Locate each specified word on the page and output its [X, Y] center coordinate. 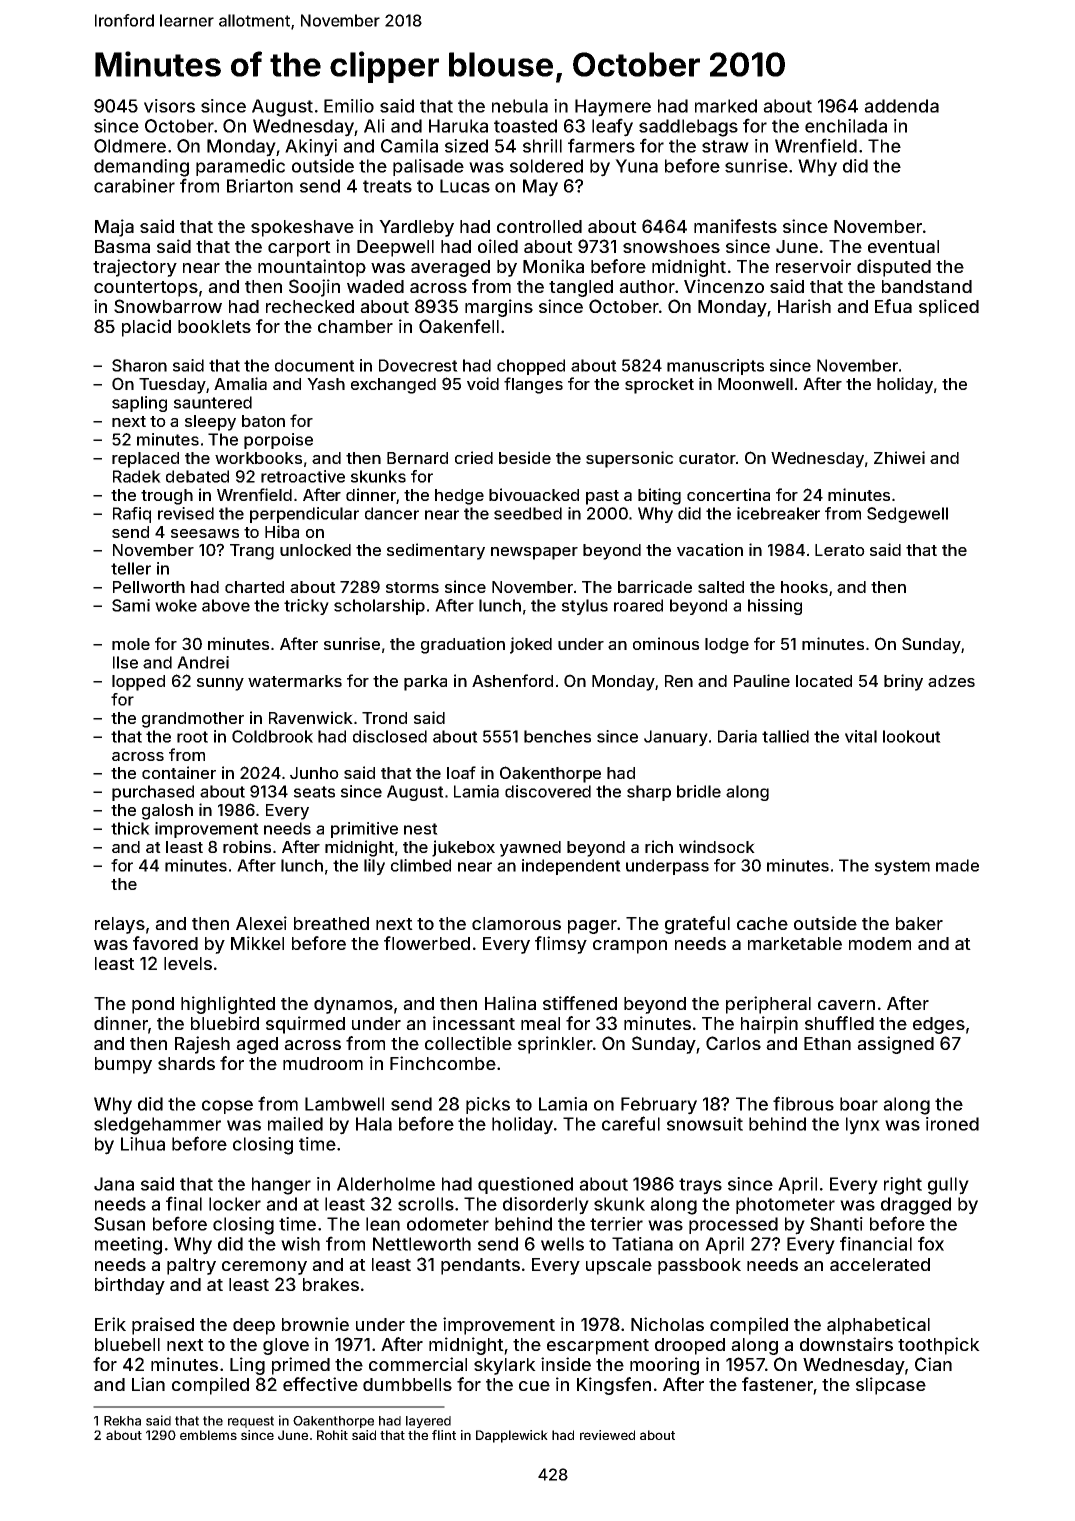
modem [880, 943]
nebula [520, 106]
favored [165, 943]
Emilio [349, 106]
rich [659, 846]
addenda [901, 106]
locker [235, 1204]
